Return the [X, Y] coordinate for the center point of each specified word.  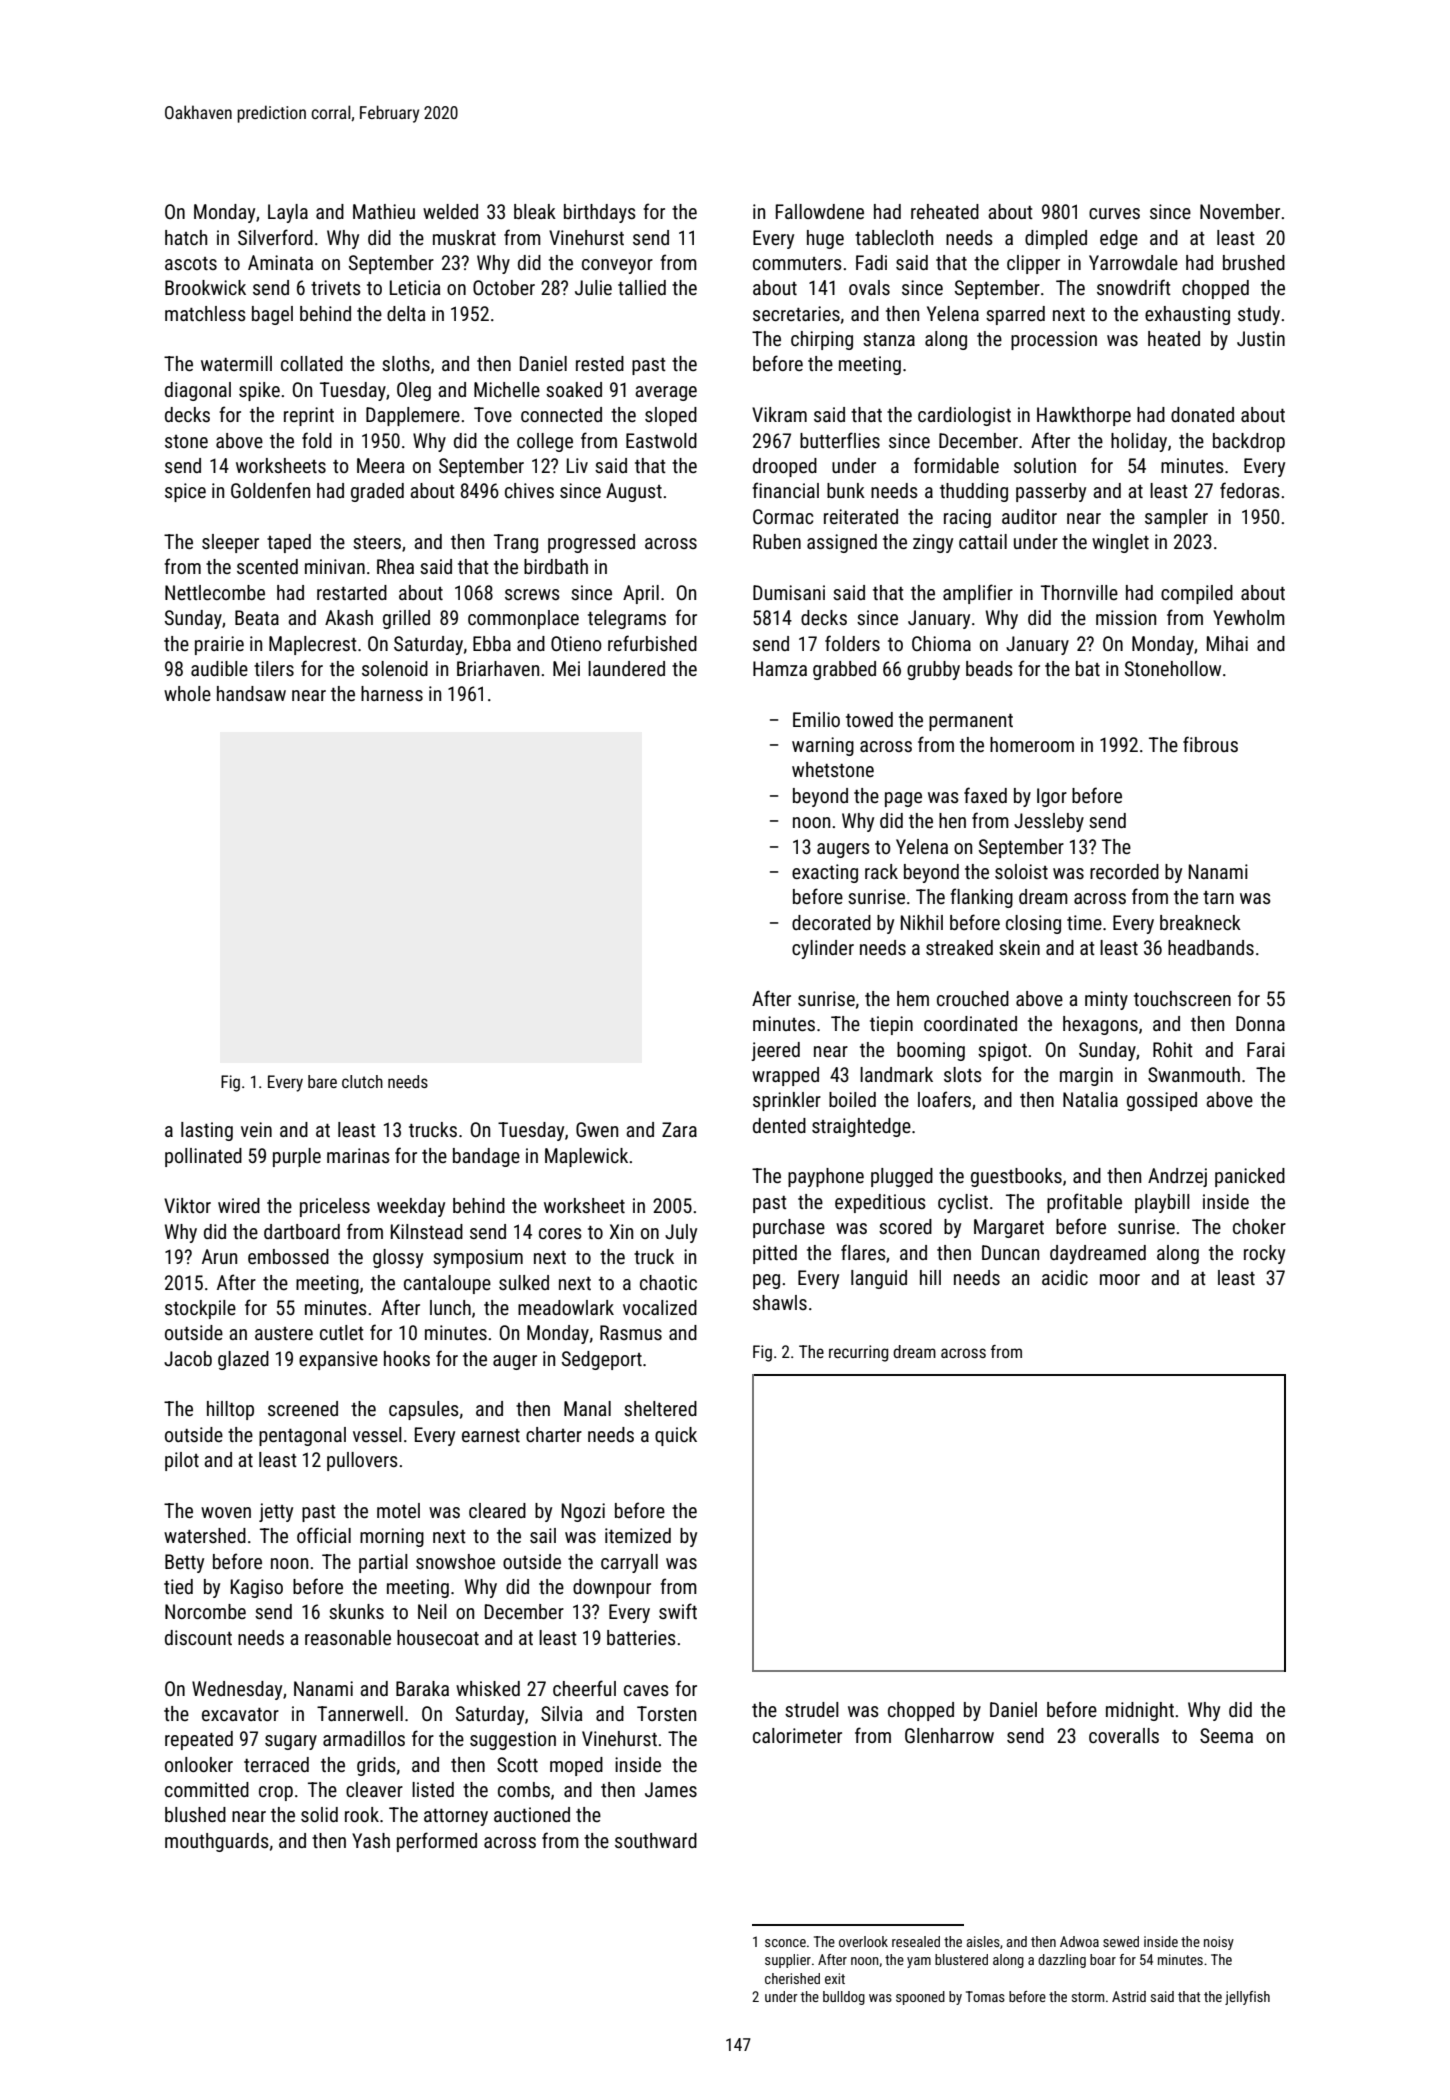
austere [284, 1333]
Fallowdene [820, 211]
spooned [920, 1998]
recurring [858, 1353]
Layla [288, 213]
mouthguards [217, 1842]
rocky [1264, 1254]
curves [1114, 213]
